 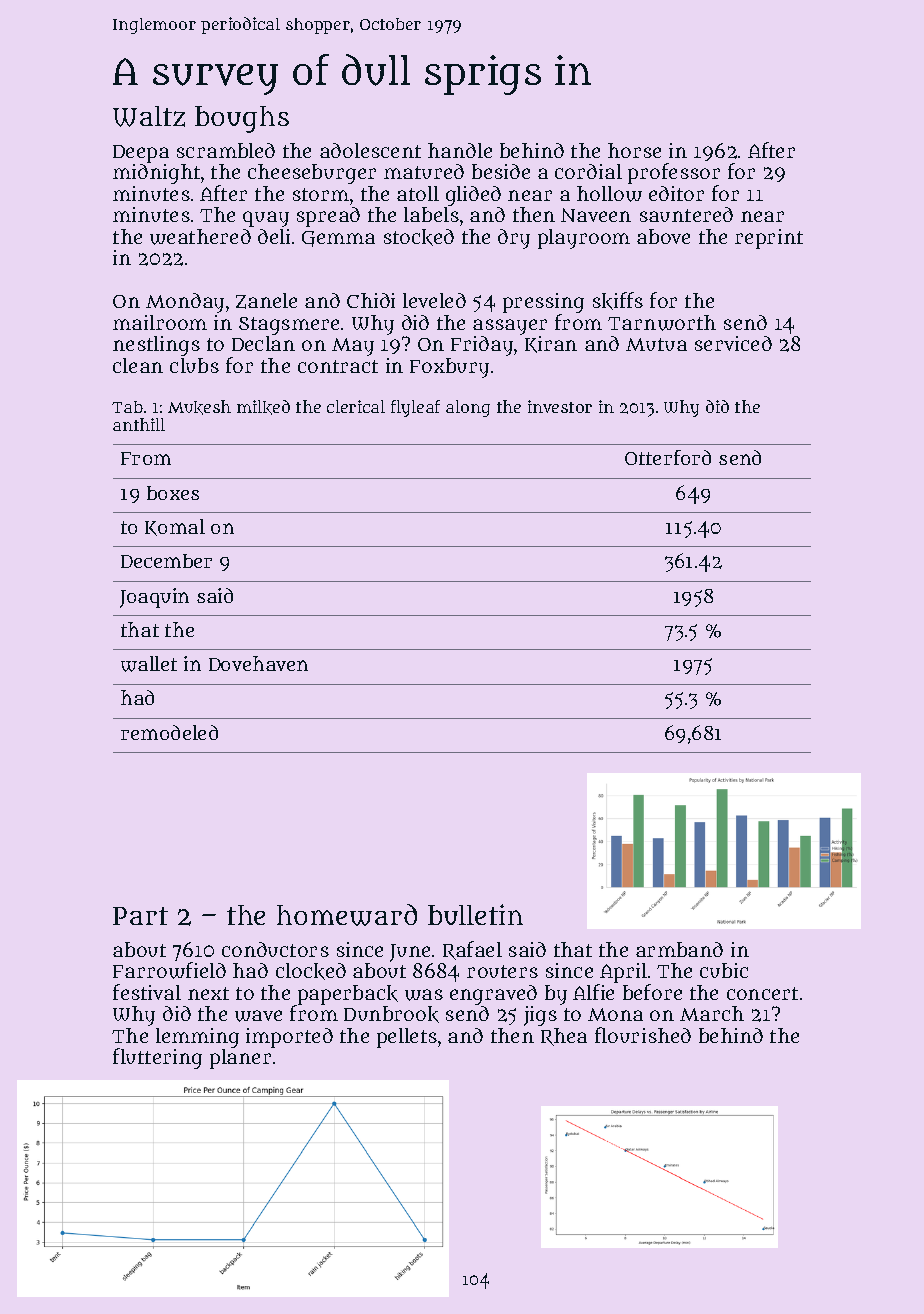 I want to click on reprint, so click(x=769, y=239).
